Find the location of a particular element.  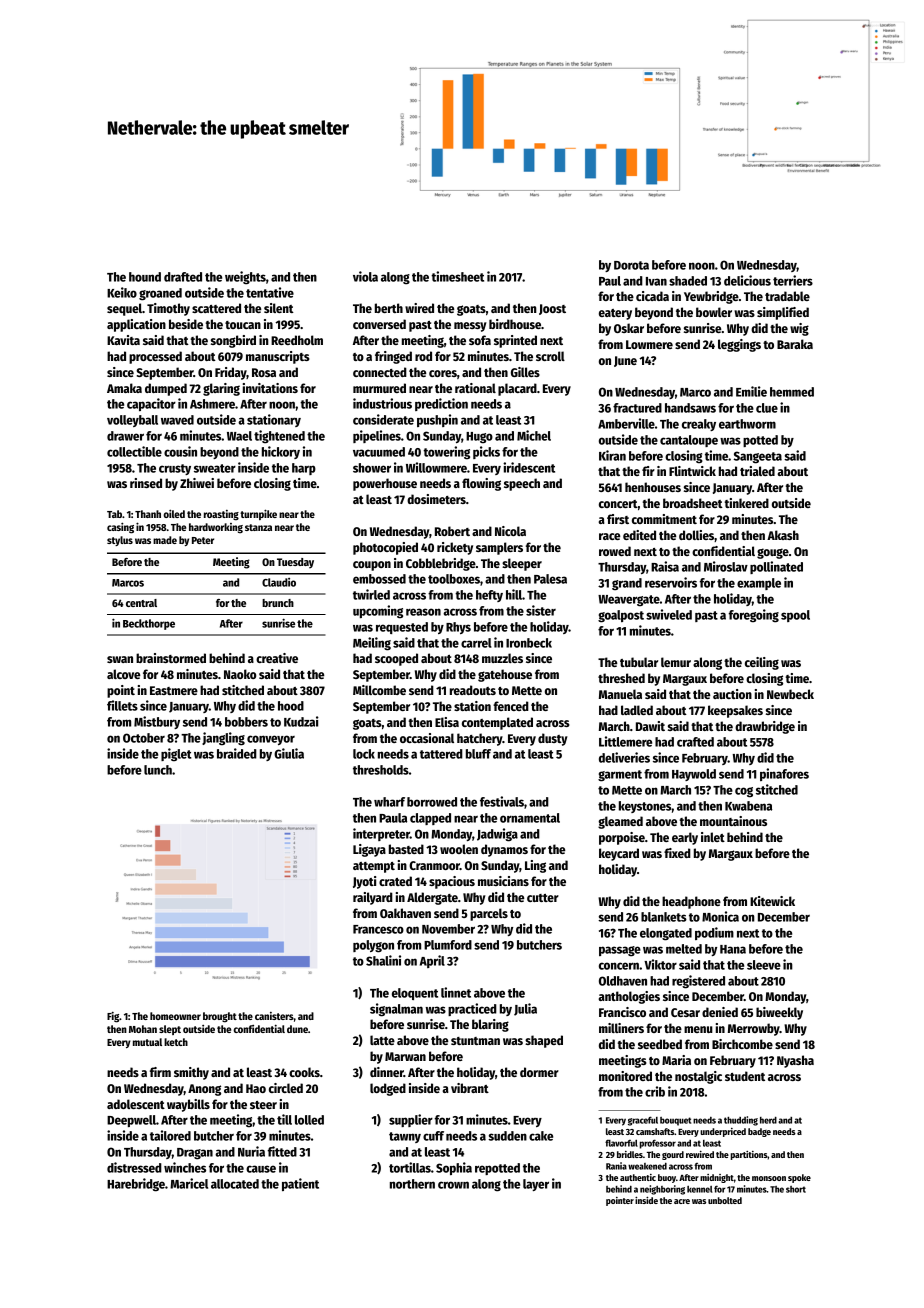

layer is located at coordinates (536, 1185).
